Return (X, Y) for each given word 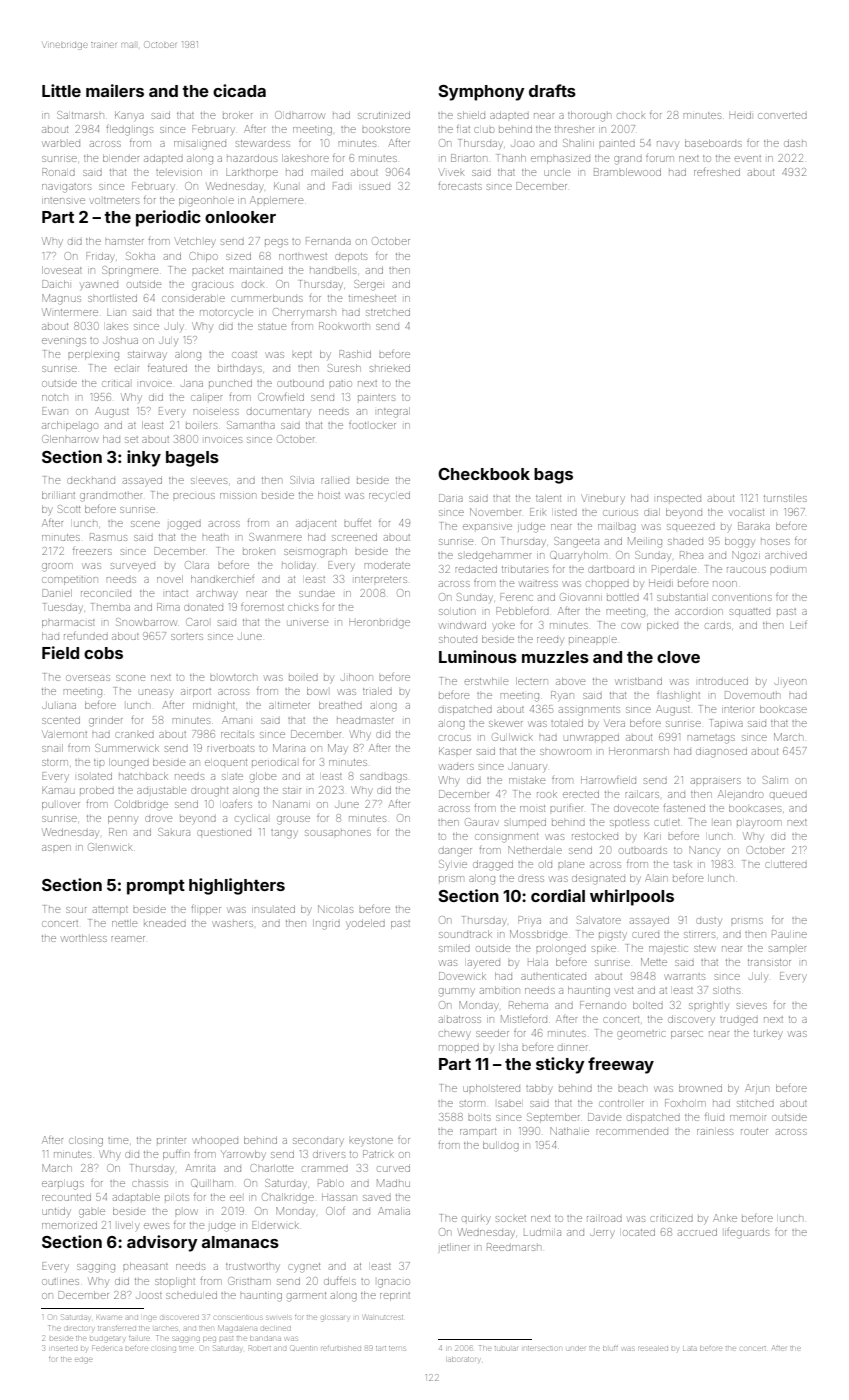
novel (170, 579)
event (748, 159)
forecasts (460, 186)
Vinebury (603, 499)
